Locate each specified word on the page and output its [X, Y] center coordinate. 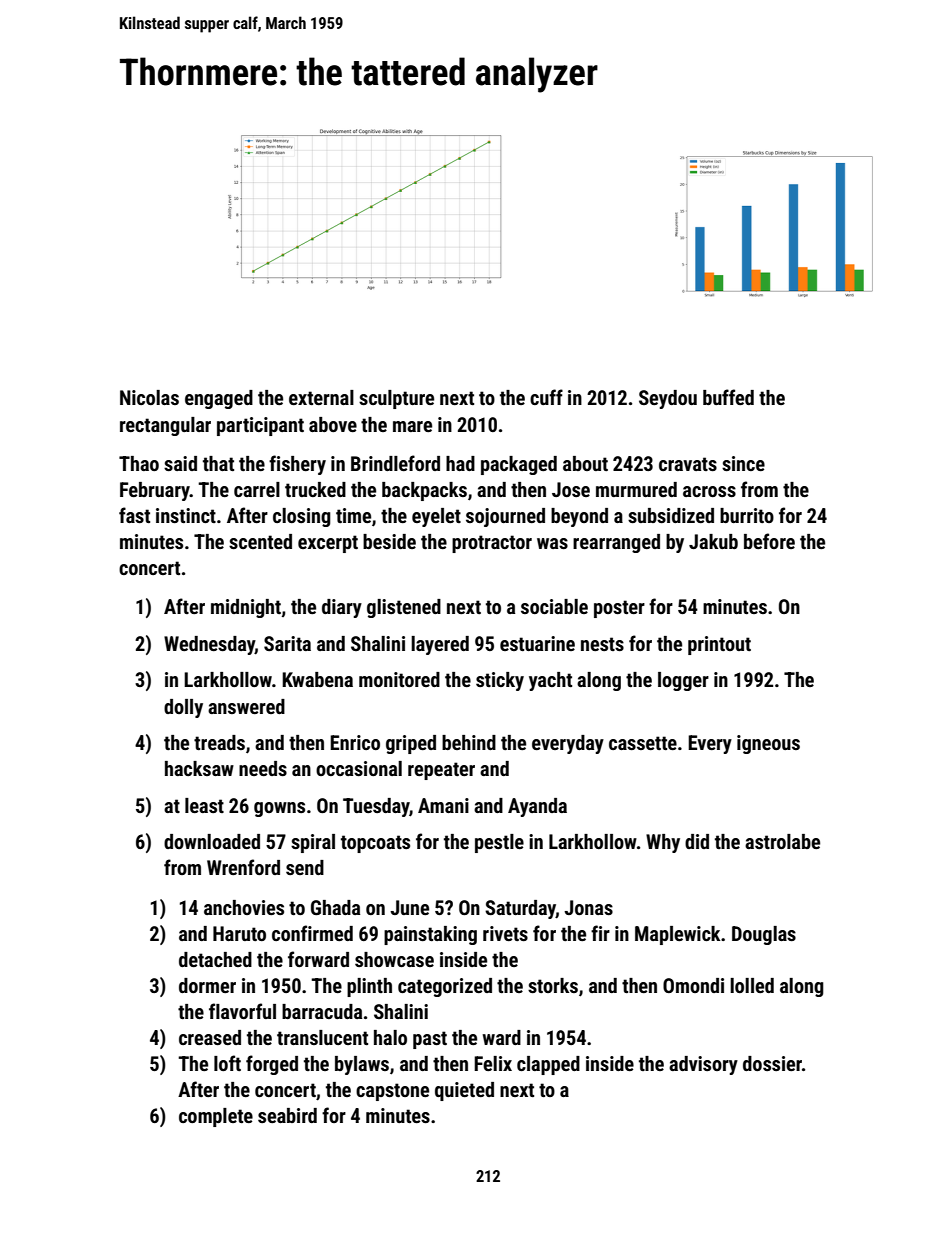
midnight [246, 608]
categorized [445, 987]
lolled [752, 985]
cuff [546, 397]
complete [216, 1117]
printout [719, 645]
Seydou [668, 399]
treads [219, 742]
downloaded [212, 841]
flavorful [242, 1011]
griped [411, 744]
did [697, 841]
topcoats [375, 844]
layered [440, 645]
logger [683, 681]
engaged [219, 399]
